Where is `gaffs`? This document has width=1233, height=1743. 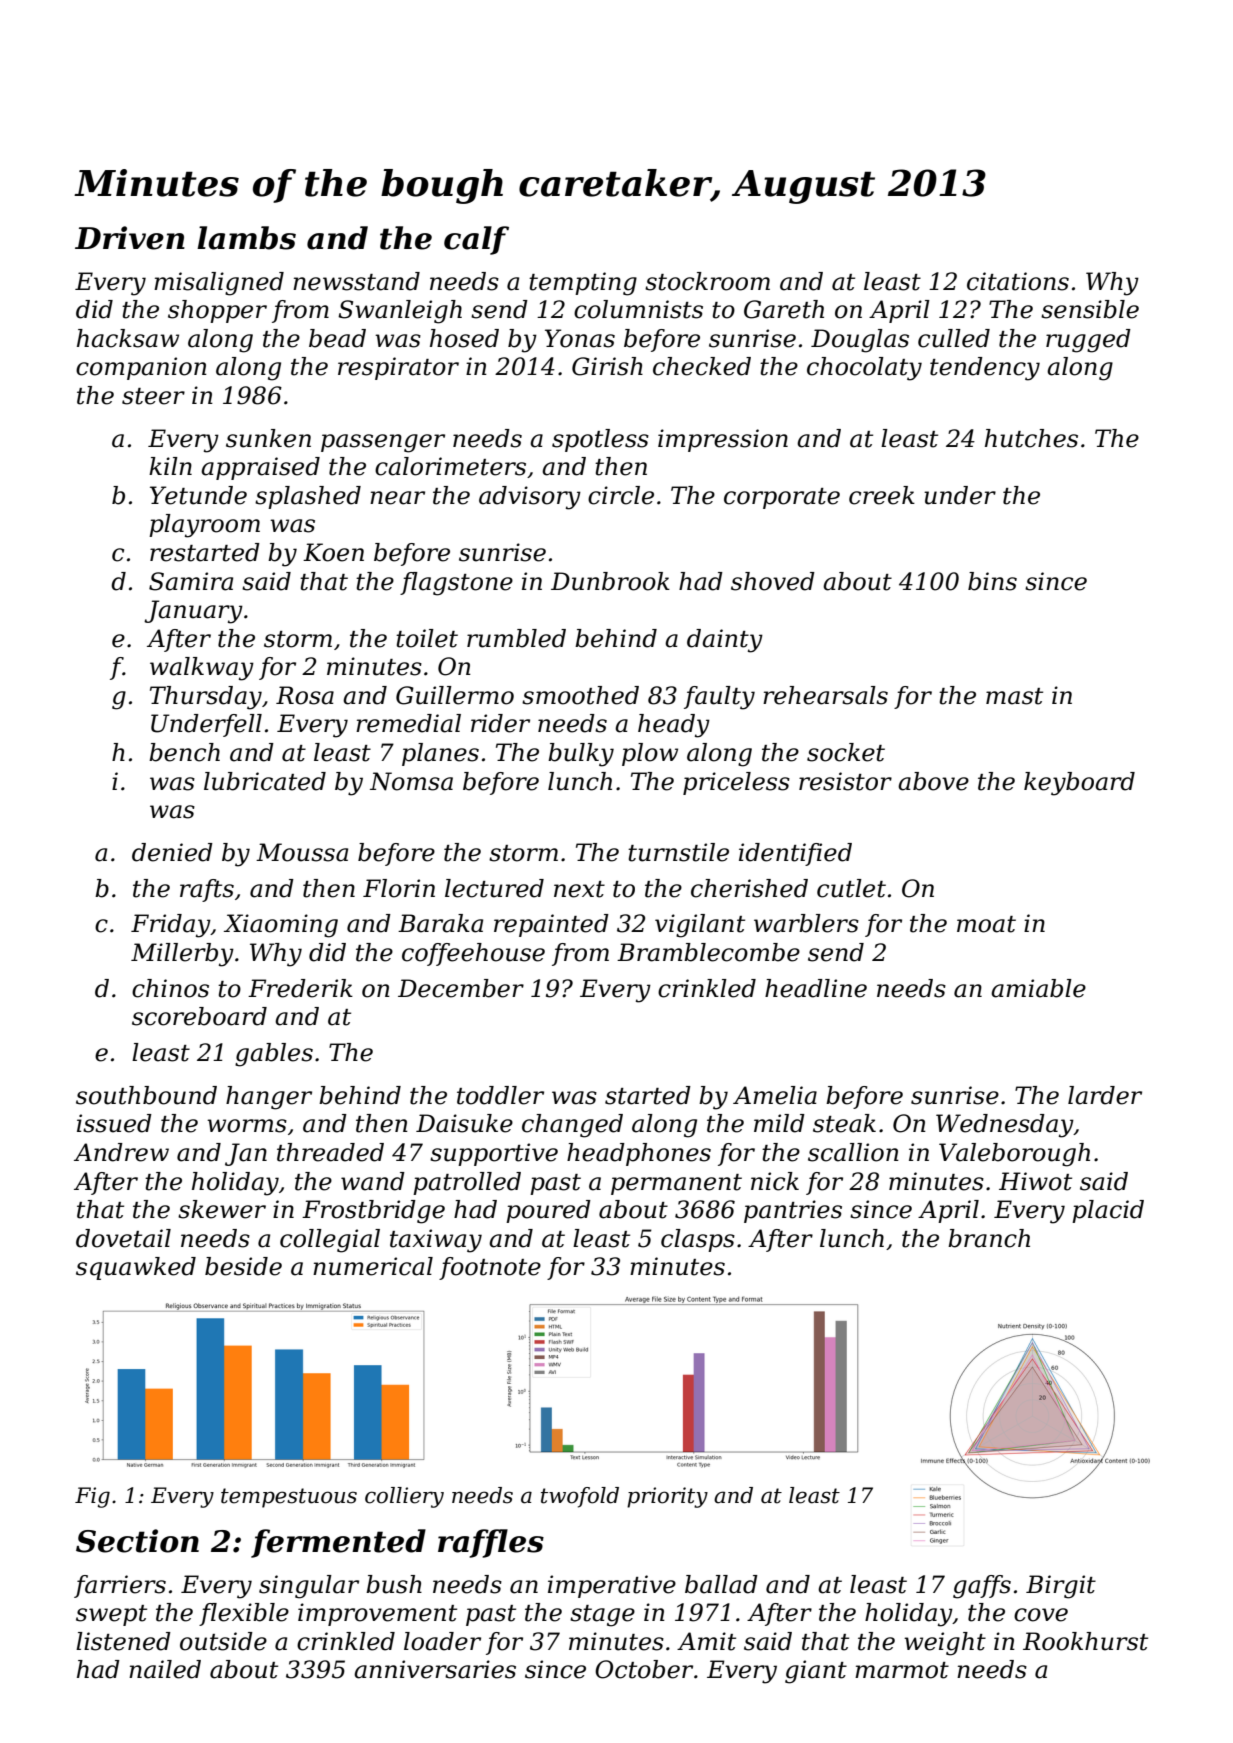
gaffs is located at coordinates (982, 1587).
